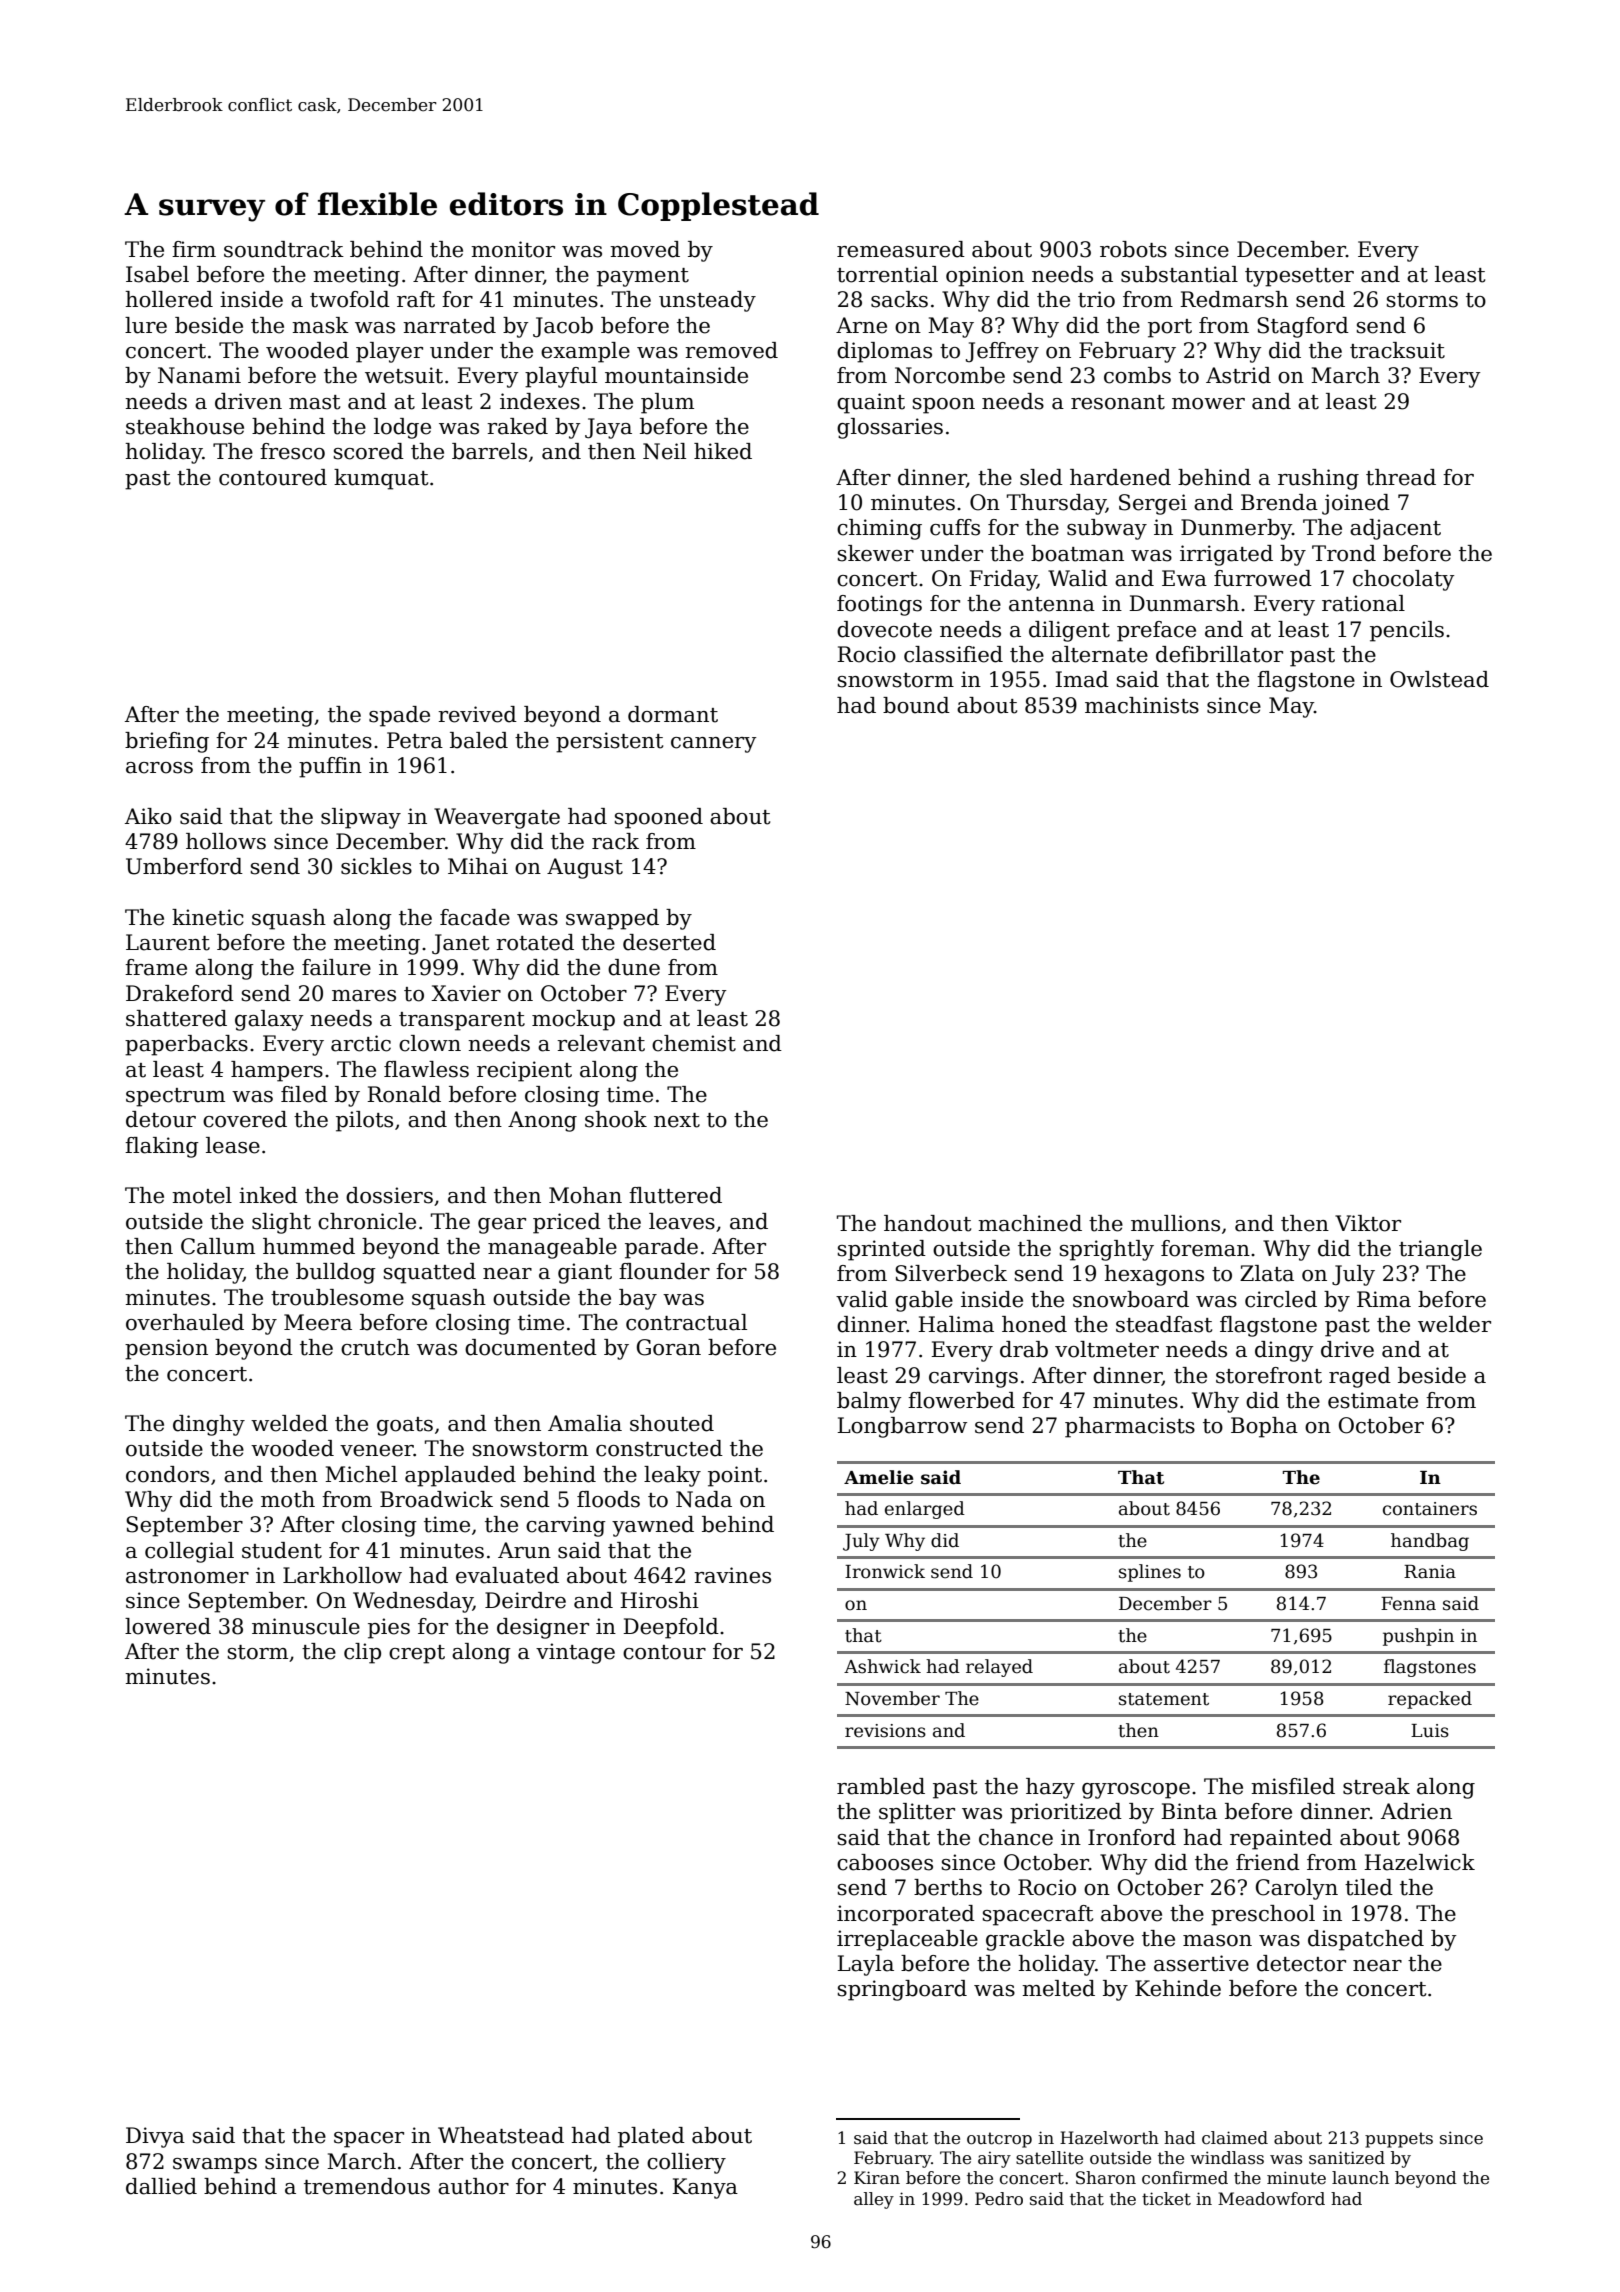 The image size is (1620, 2292). Describe the element at coordinates (1120, 477) in the screenshot. I see `hardened` at that location.
